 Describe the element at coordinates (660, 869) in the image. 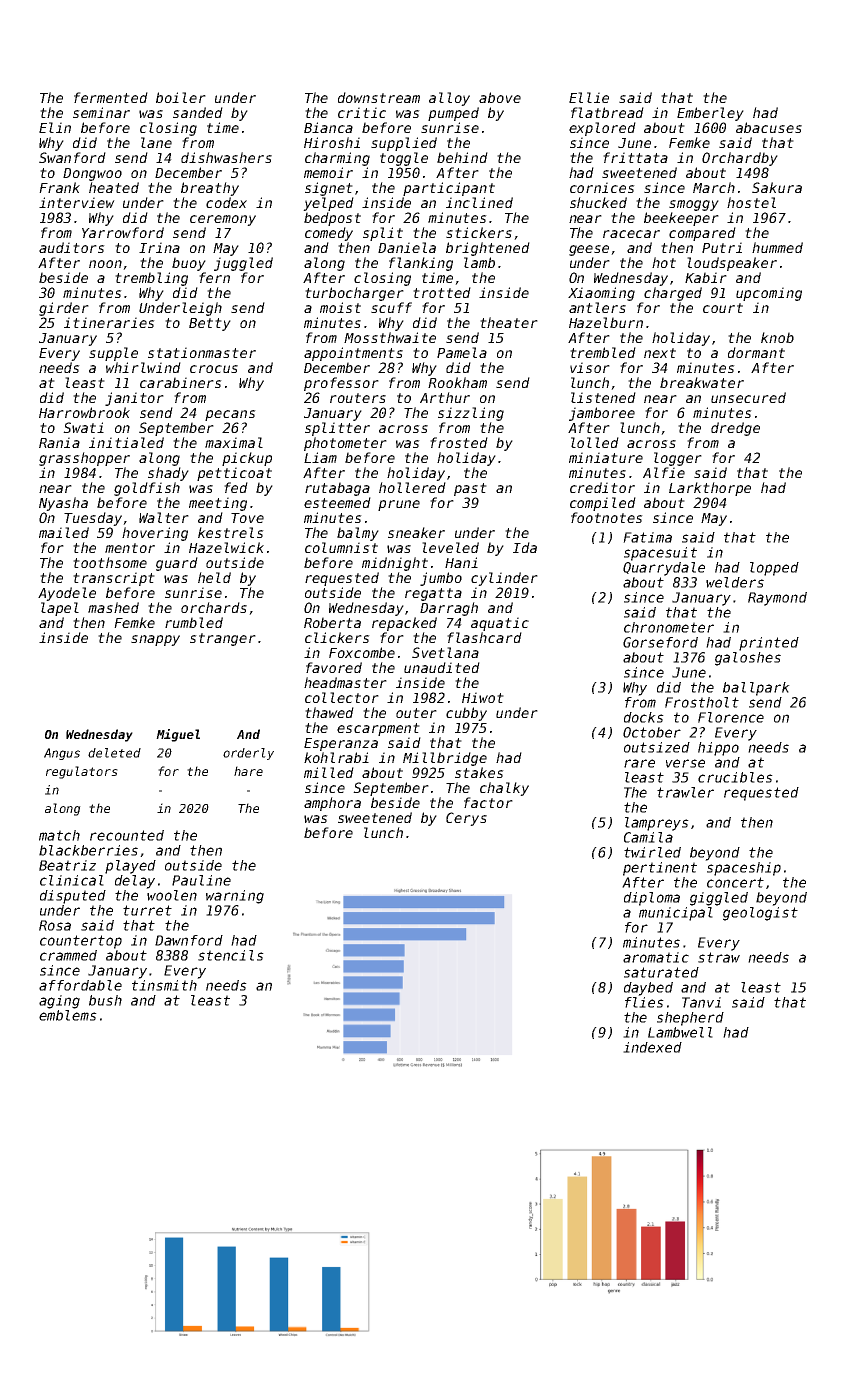

I see `pertinent` at that location.
